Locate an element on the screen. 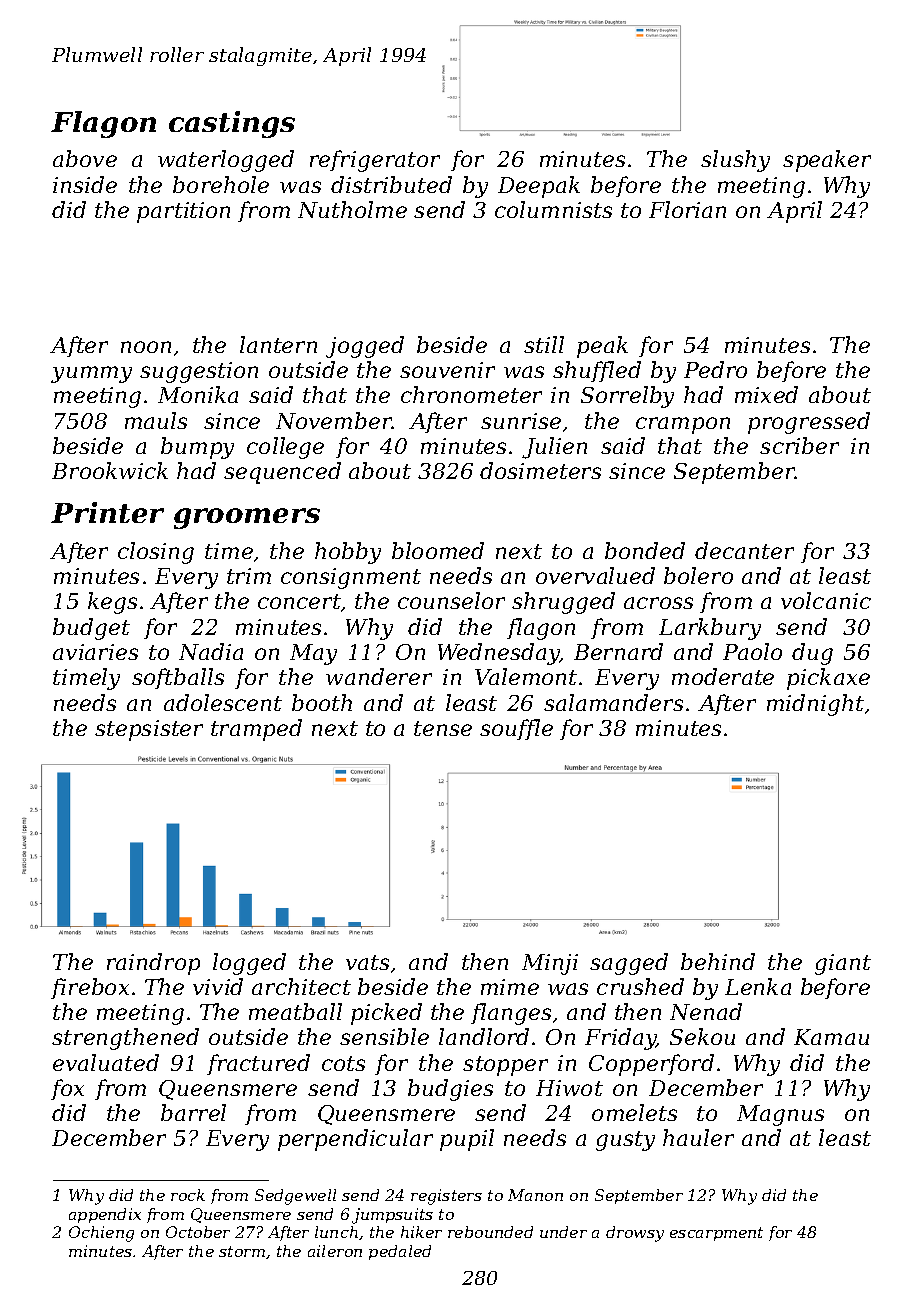 This screenshot has width=924, height=1314. souvenir is located at coordinates (447, 370).
